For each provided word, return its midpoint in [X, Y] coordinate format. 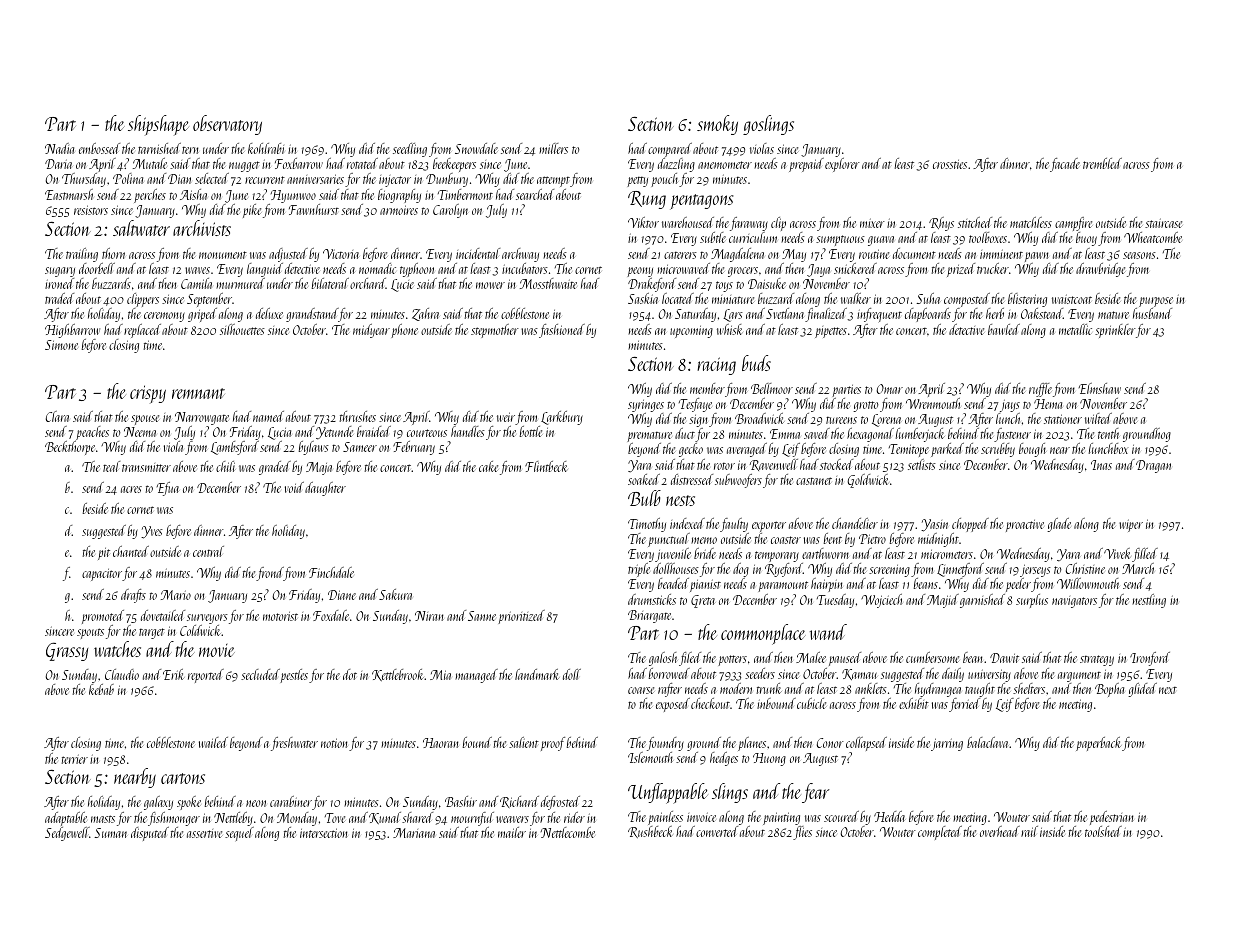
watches [117, 649]
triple [639, 570]
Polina [128, 178]
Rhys [941, 224]
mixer [872, 223]
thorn [113, 253]
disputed [150, 834]
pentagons [701, 202]
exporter [769, 526]
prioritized [521, 617]
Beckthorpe [70, 448]
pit [104, 554]
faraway [749, 224]
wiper [1131, 525]
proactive [1025, 526]
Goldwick [868, 481]
